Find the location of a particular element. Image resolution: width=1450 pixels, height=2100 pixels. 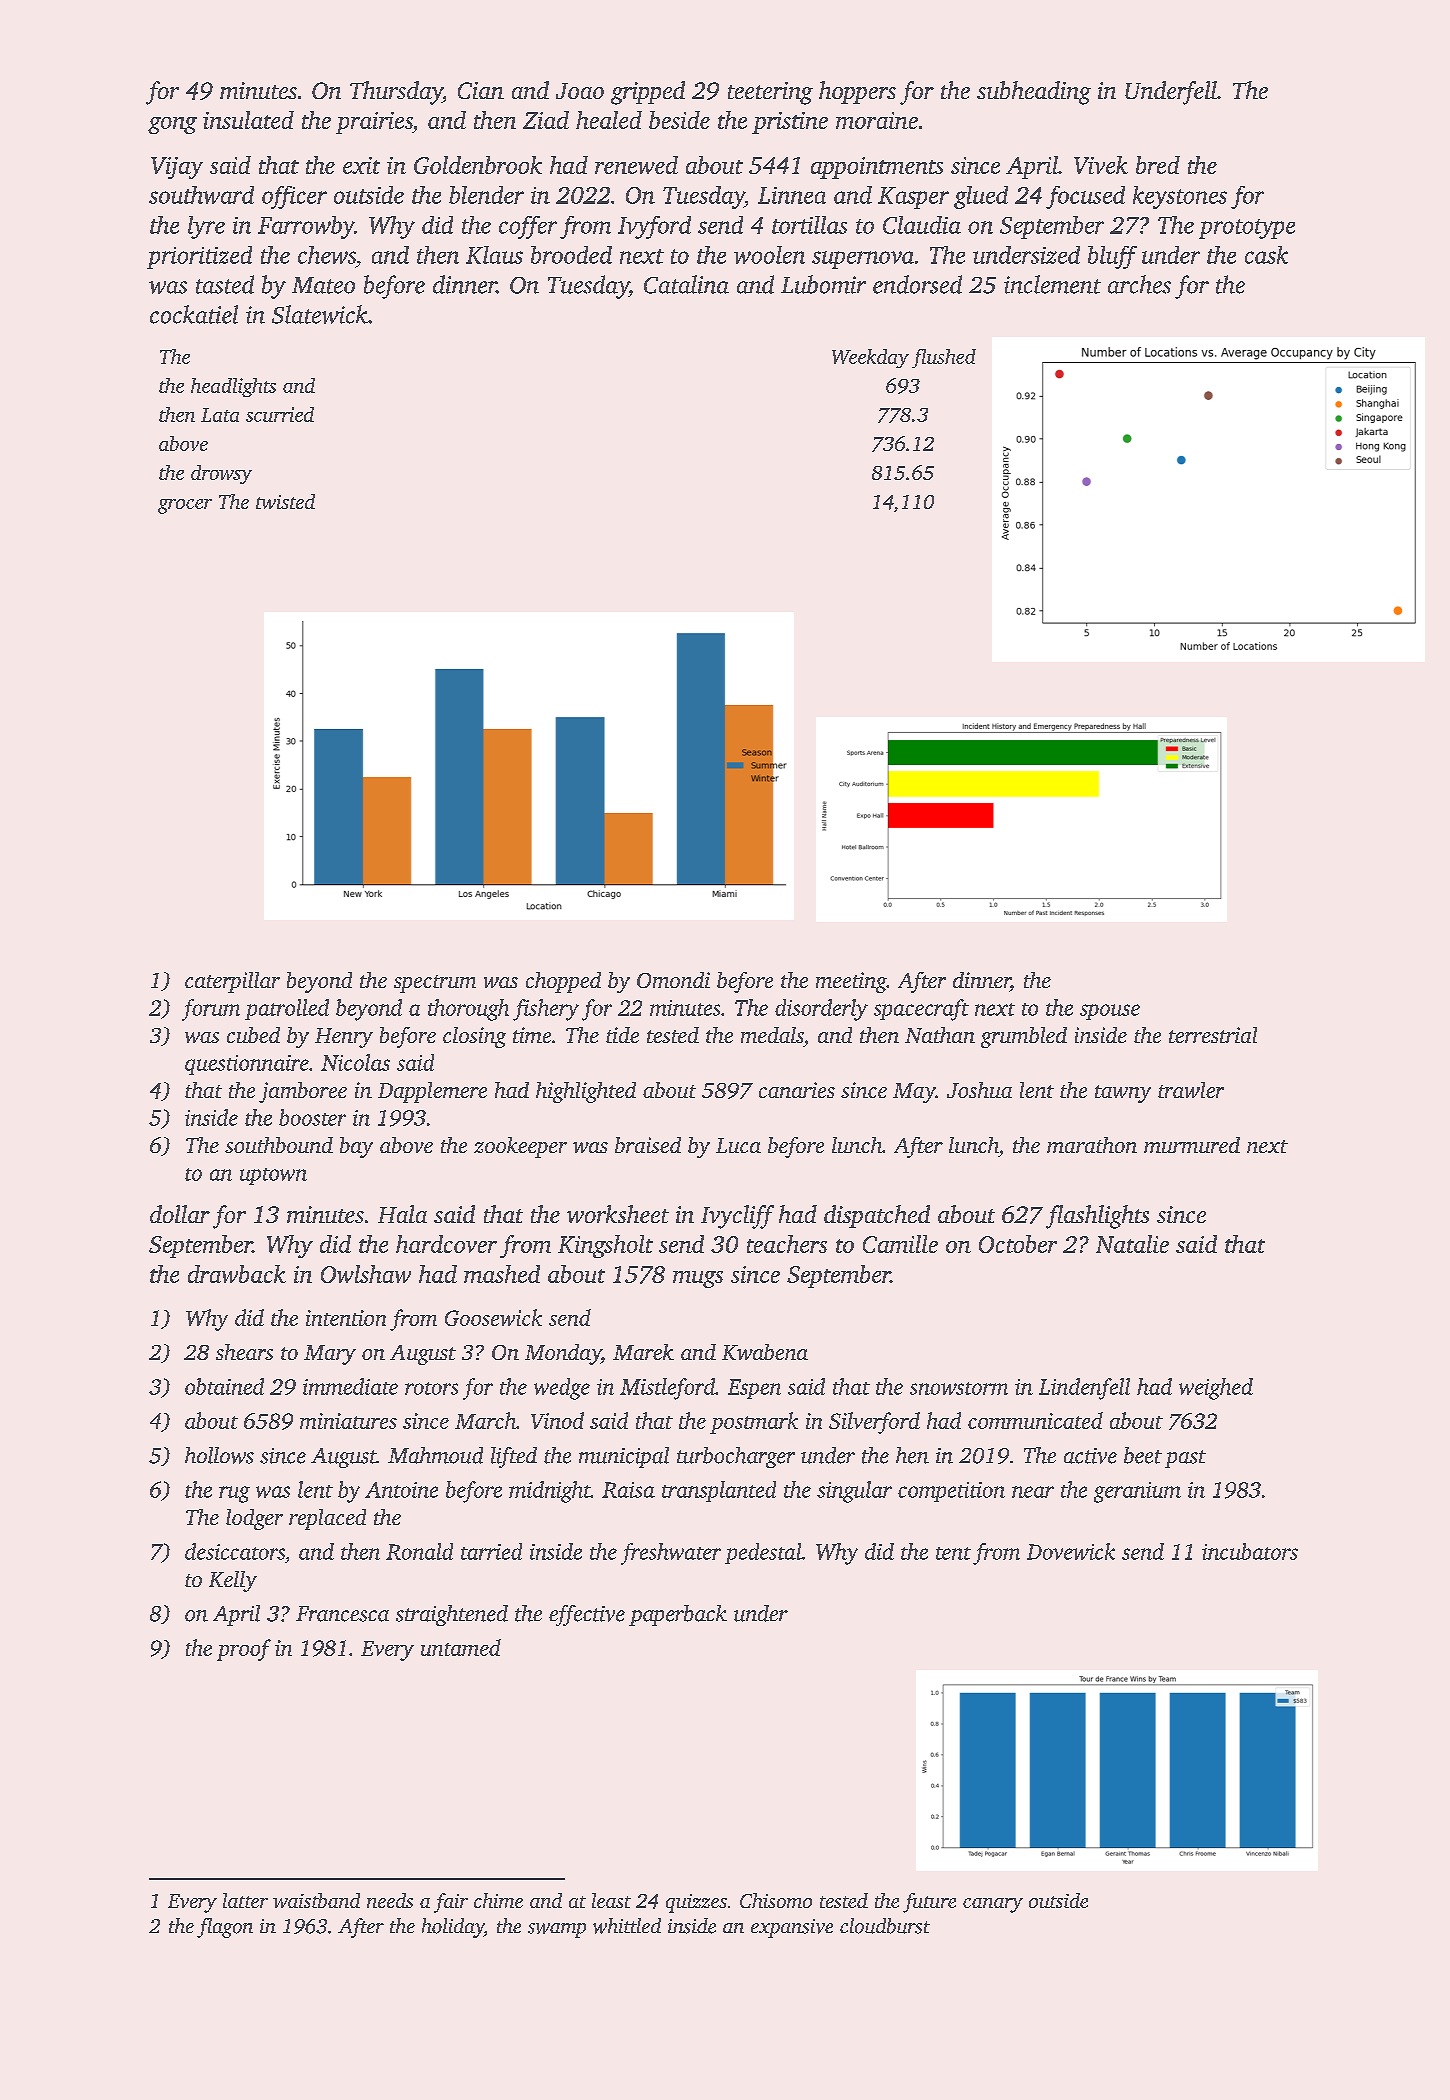

lyre is located at coordinates (206, 227).
